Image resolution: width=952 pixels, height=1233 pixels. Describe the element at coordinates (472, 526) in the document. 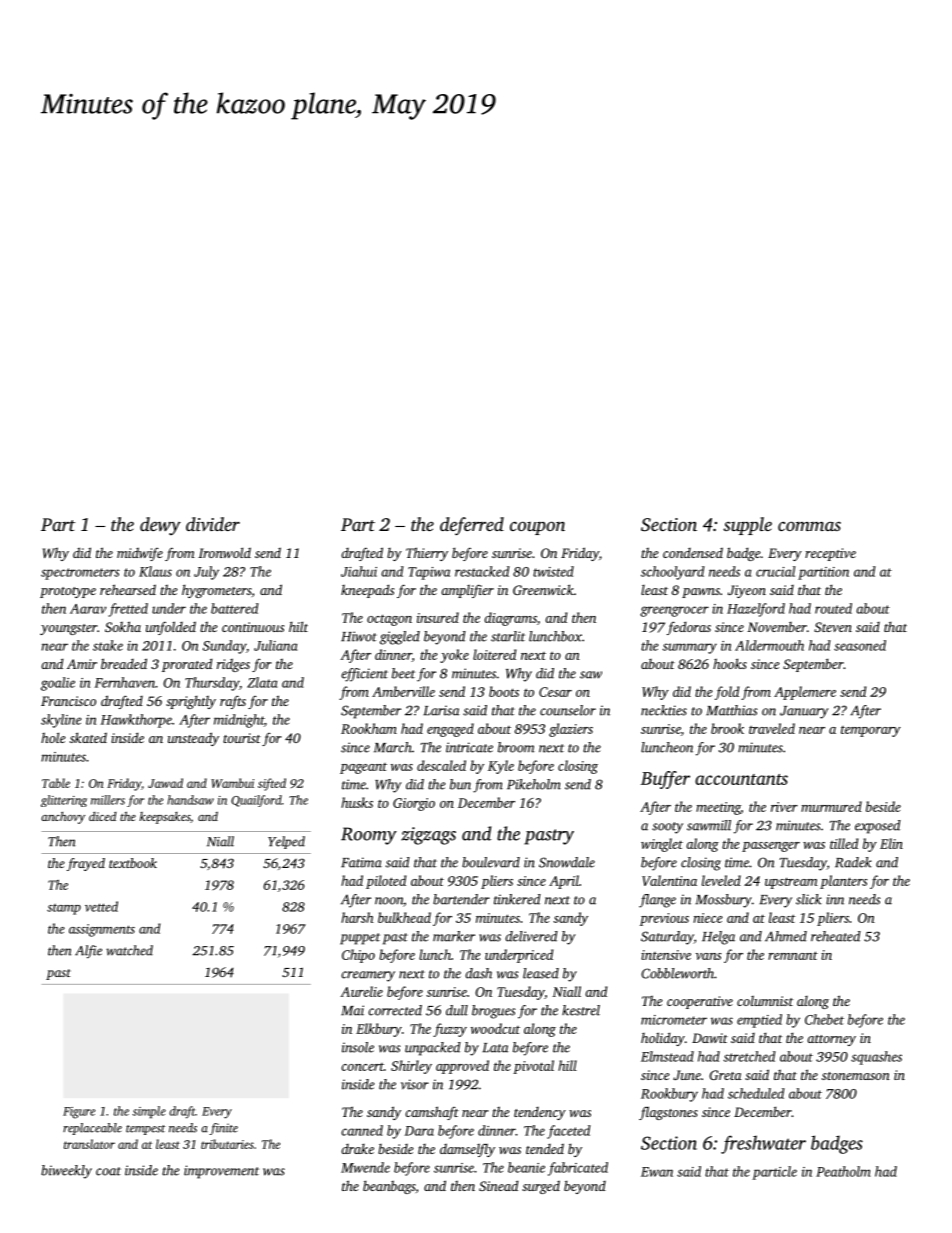

I see `deferred` at that location.
